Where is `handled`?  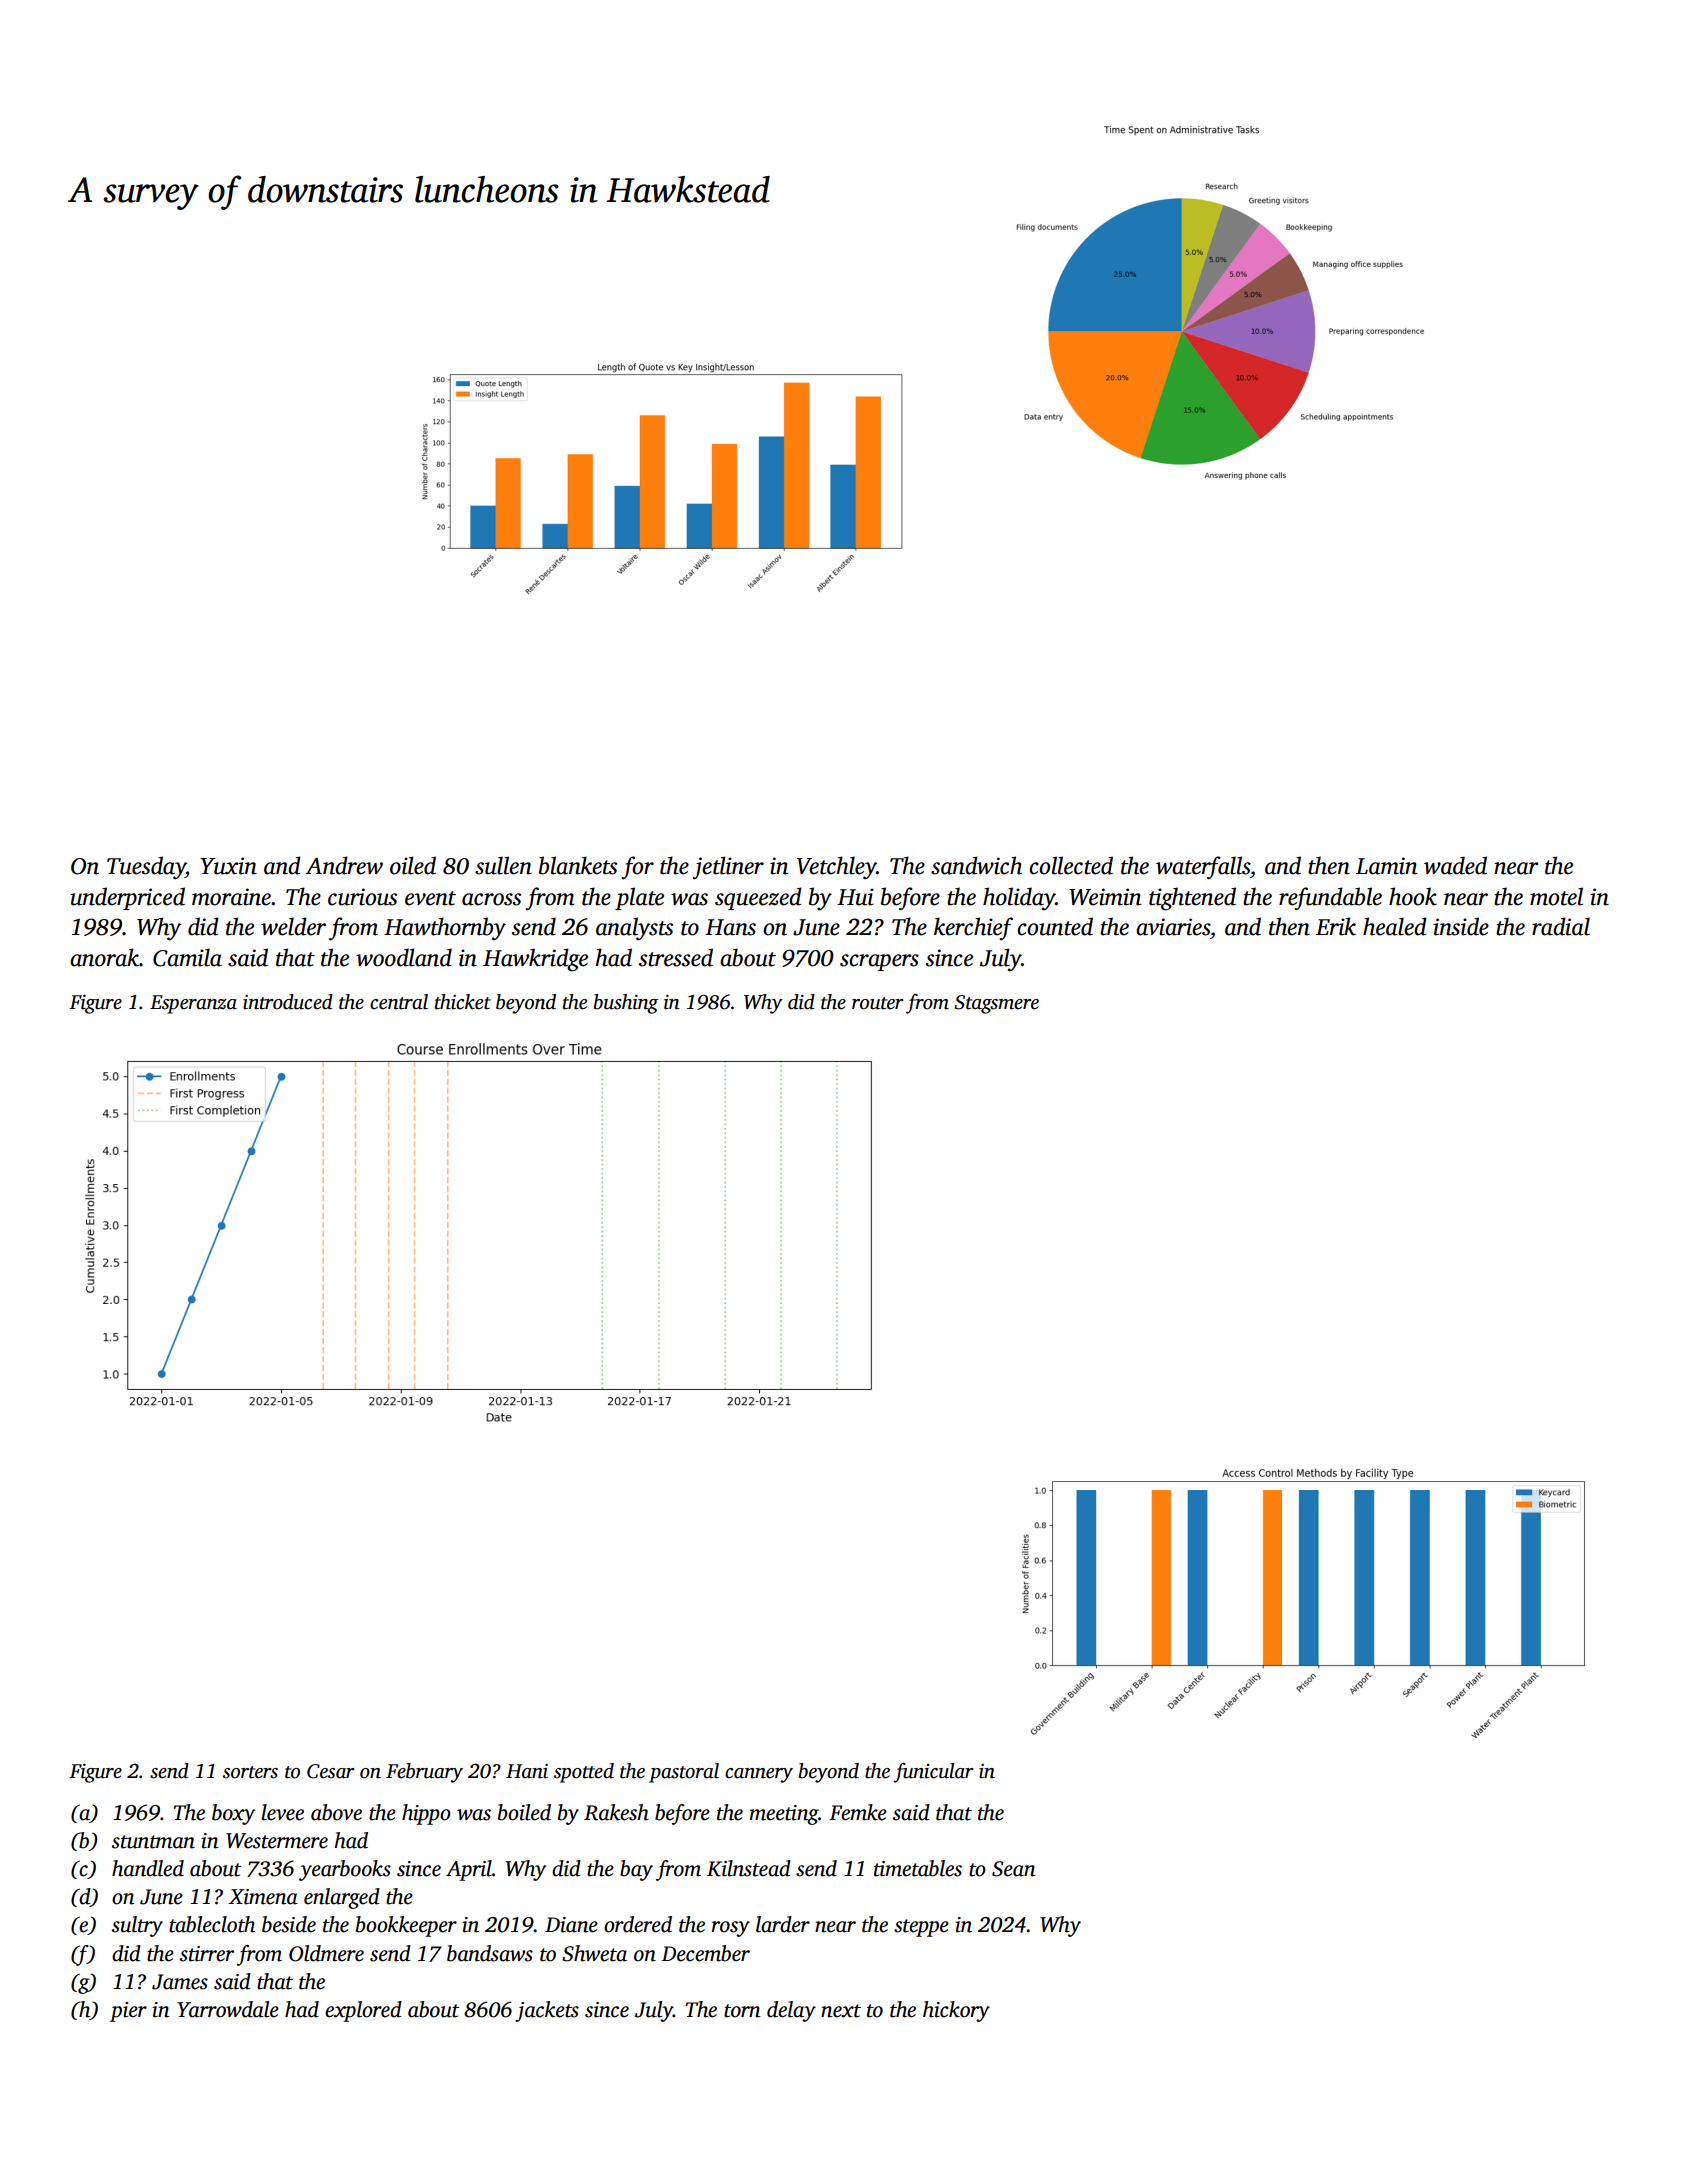 handled is located at coordinates (148, 1868).
